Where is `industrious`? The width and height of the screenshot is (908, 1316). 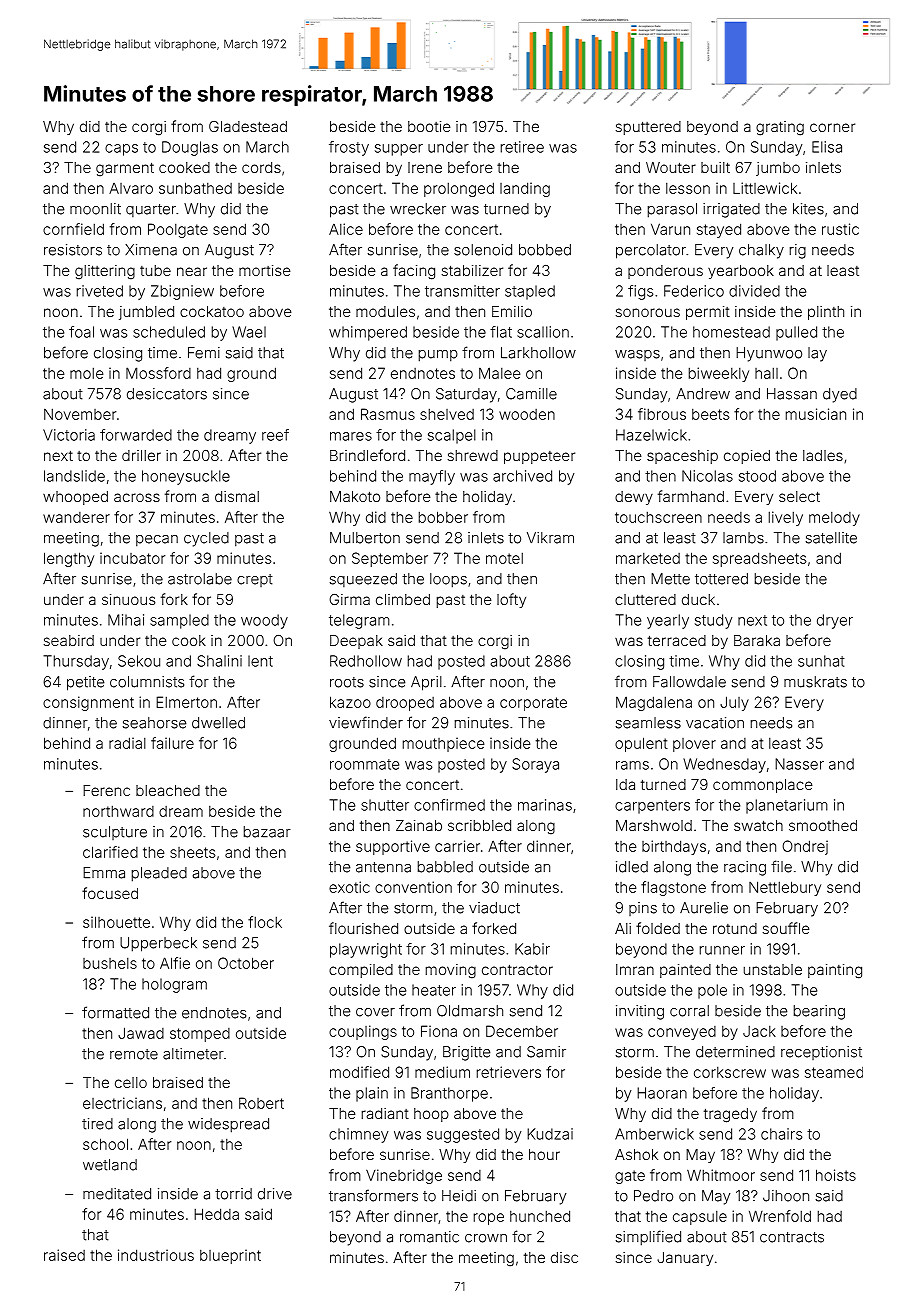 industrious is located at coordinates (156, 1255).
